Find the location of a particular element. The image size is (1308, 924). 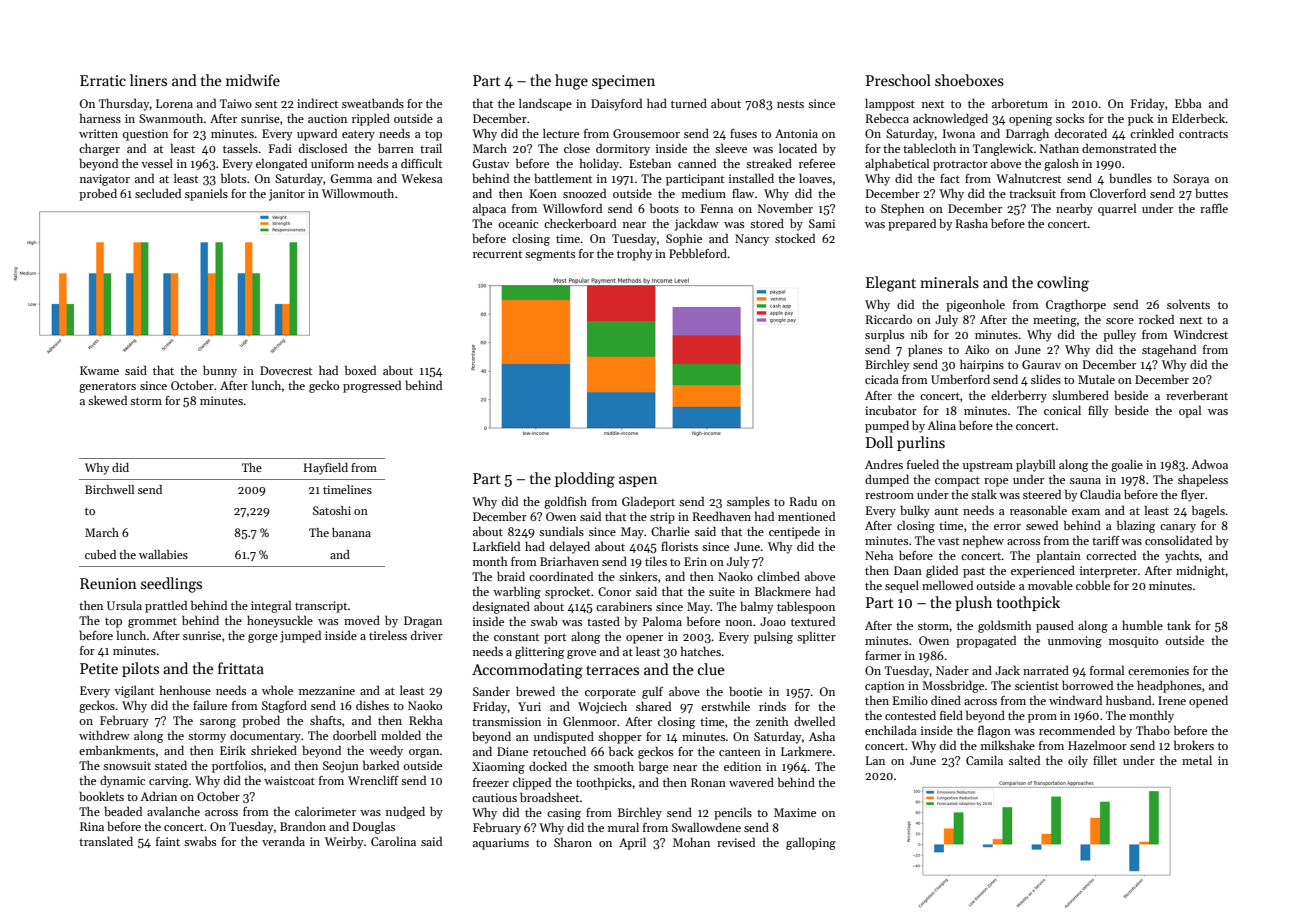

nephew is located at coordinates (983, 541).
